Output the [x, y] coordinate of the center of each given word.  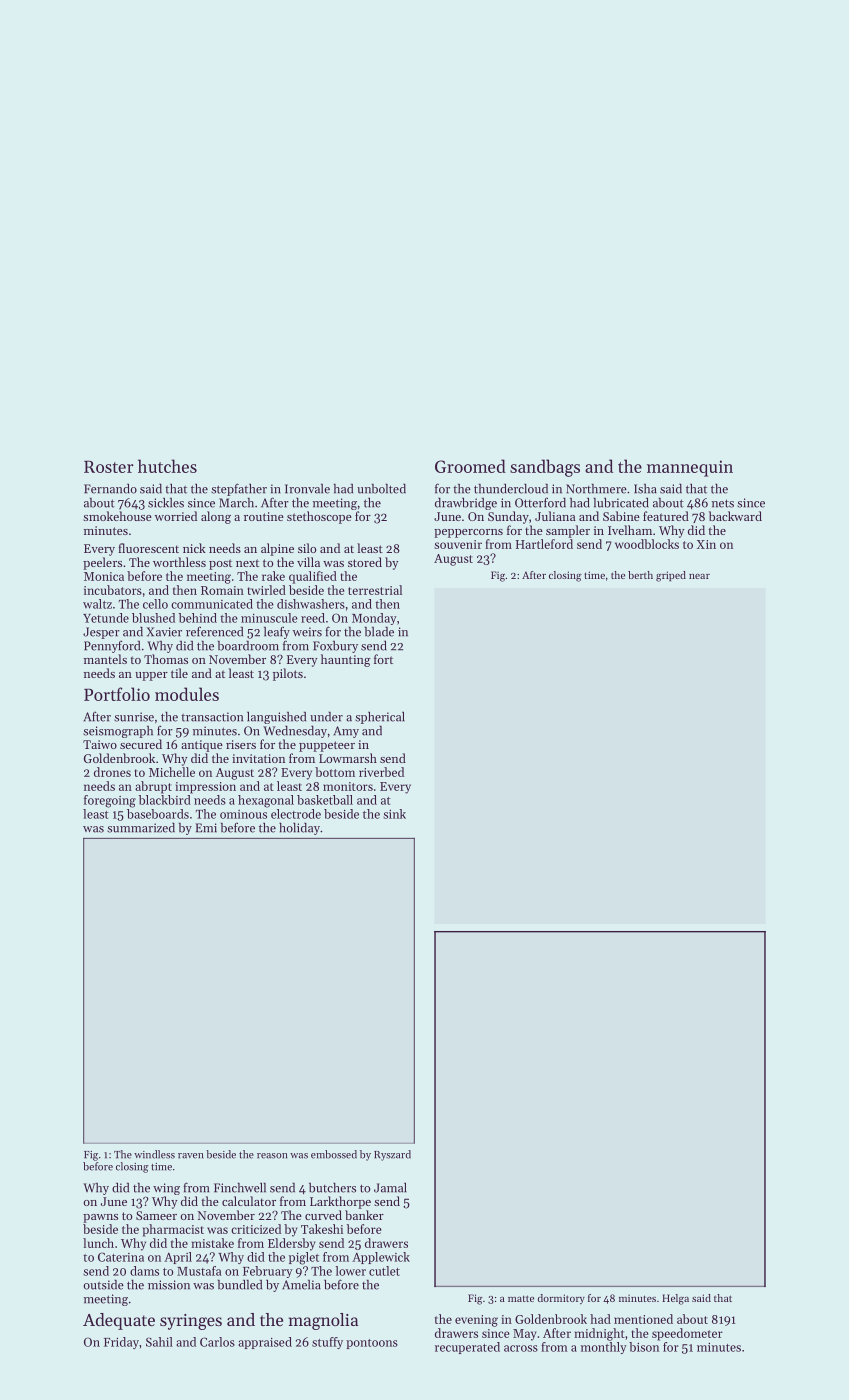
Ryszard [392, 1155]
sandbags [545, 468]
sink [394, 814]
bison [644, 1347]
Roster [109, 466]
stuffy [327, 1343]
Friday [121, 1343]
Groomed [470, 466]
